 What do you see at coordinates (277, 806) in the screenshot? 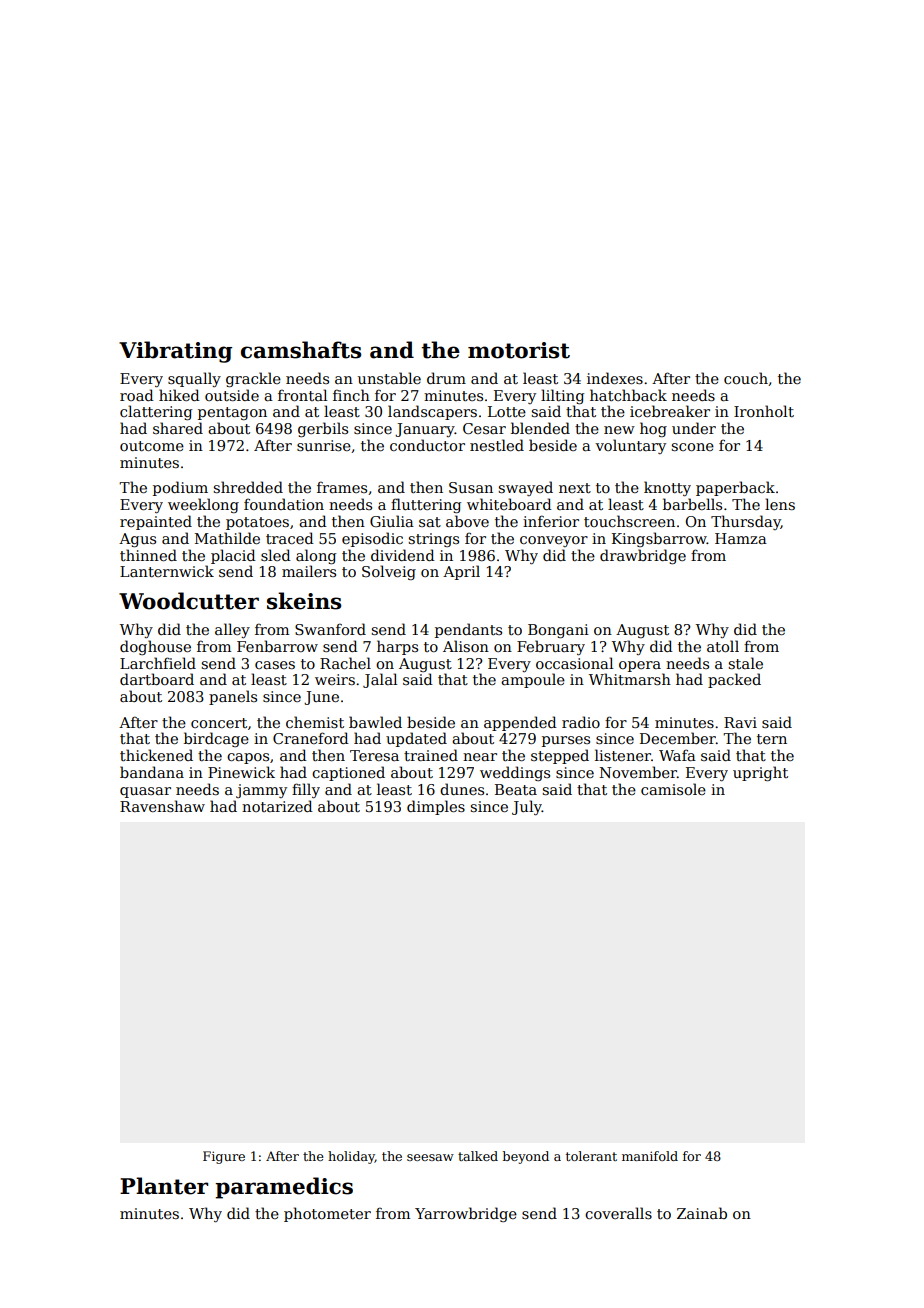
I see `notarized` at bounding box center [277, 806].
